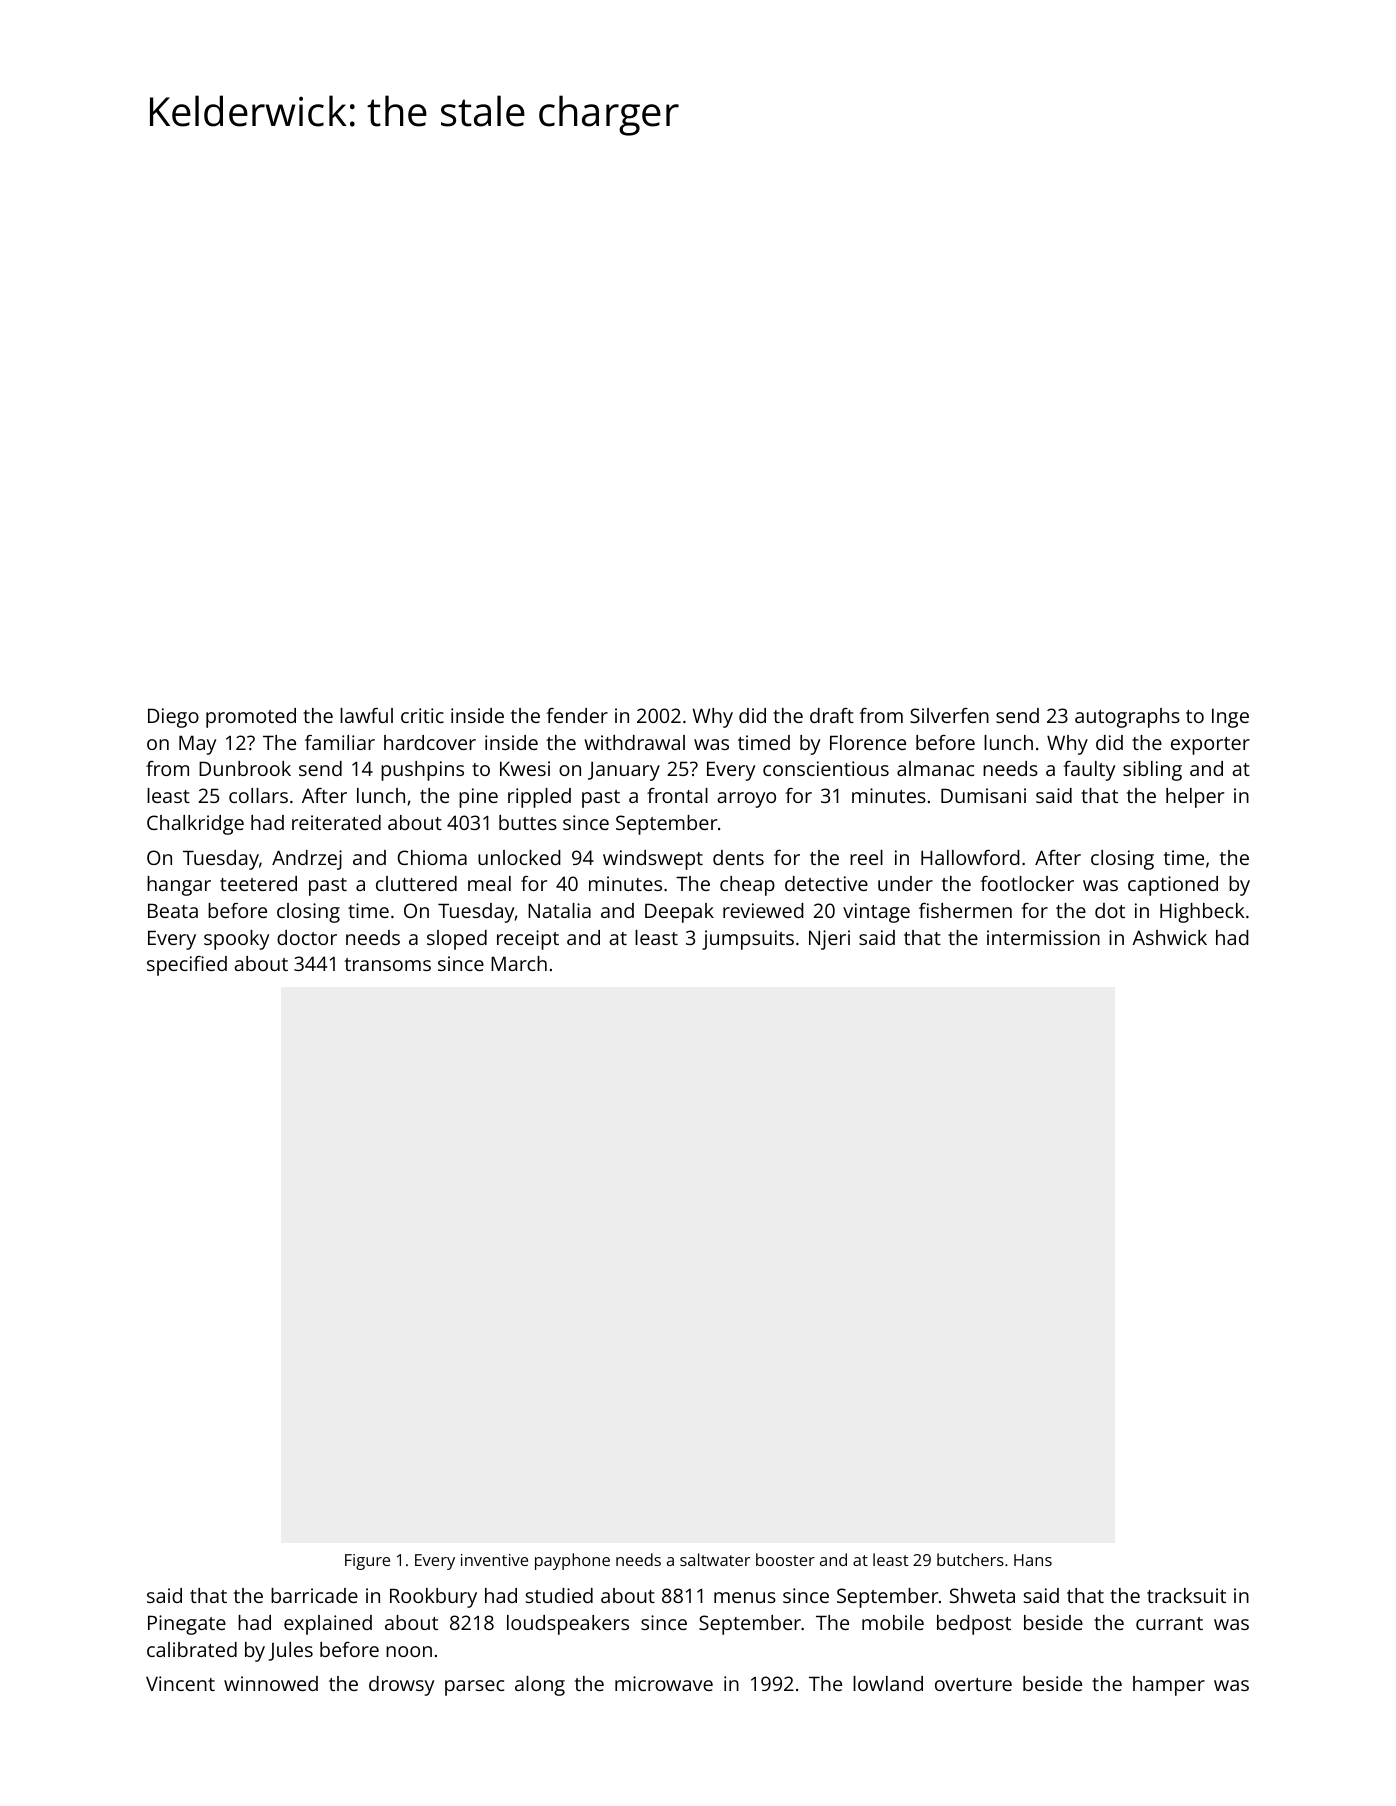  I want to click on draft, so click(832, 715).
